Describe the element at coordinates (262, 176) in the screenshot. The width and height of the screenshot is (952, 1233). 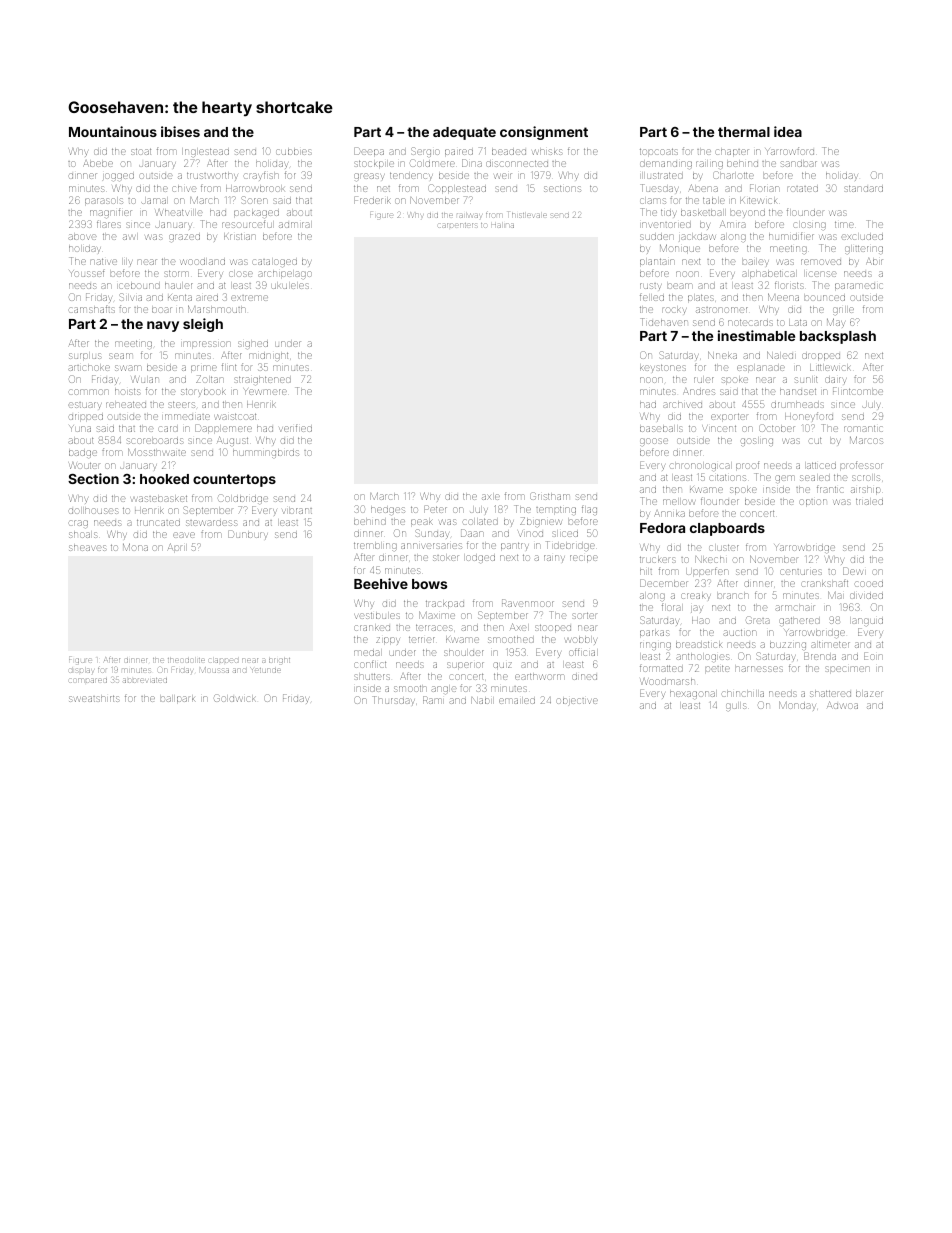
I see `crayfish` at that location.
